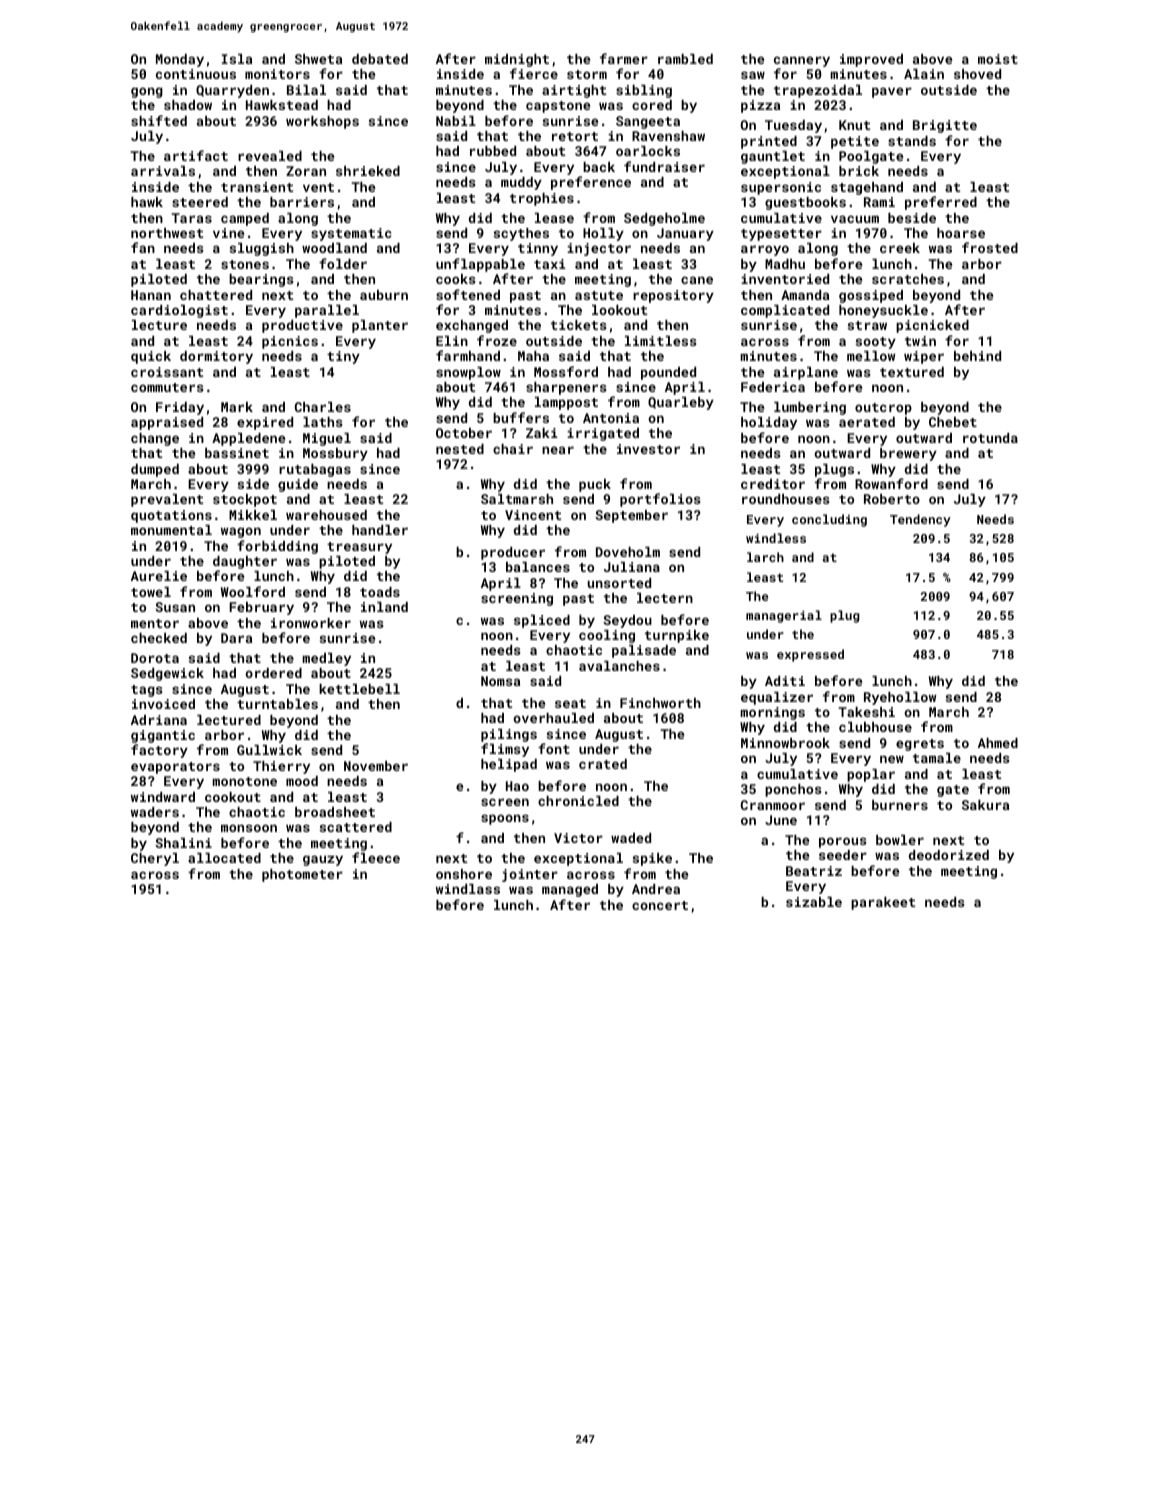  I want to click on shoved, so click(977, 74).
